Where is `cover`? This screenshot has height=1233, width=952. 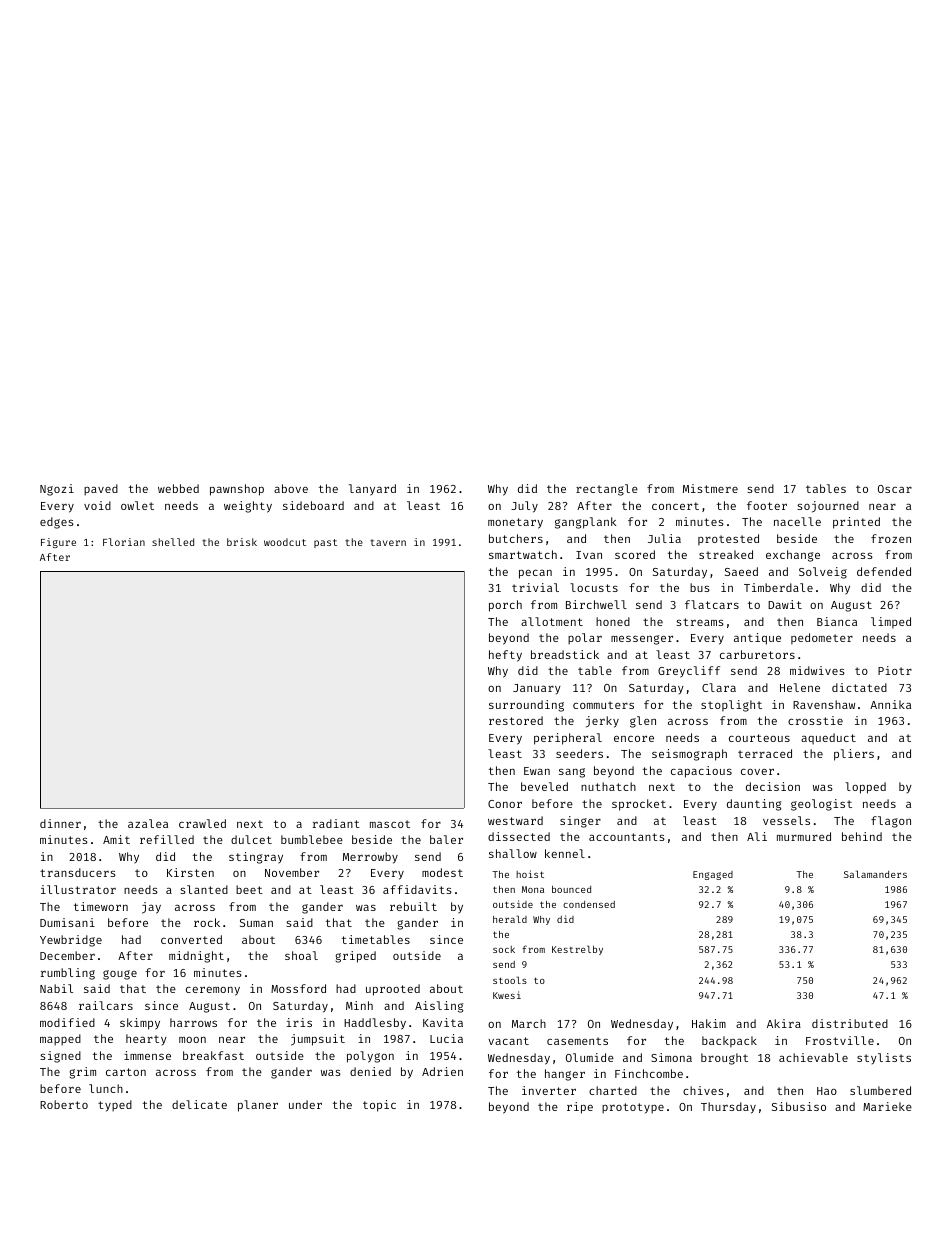 cover is located at coordinates (757, 772).
